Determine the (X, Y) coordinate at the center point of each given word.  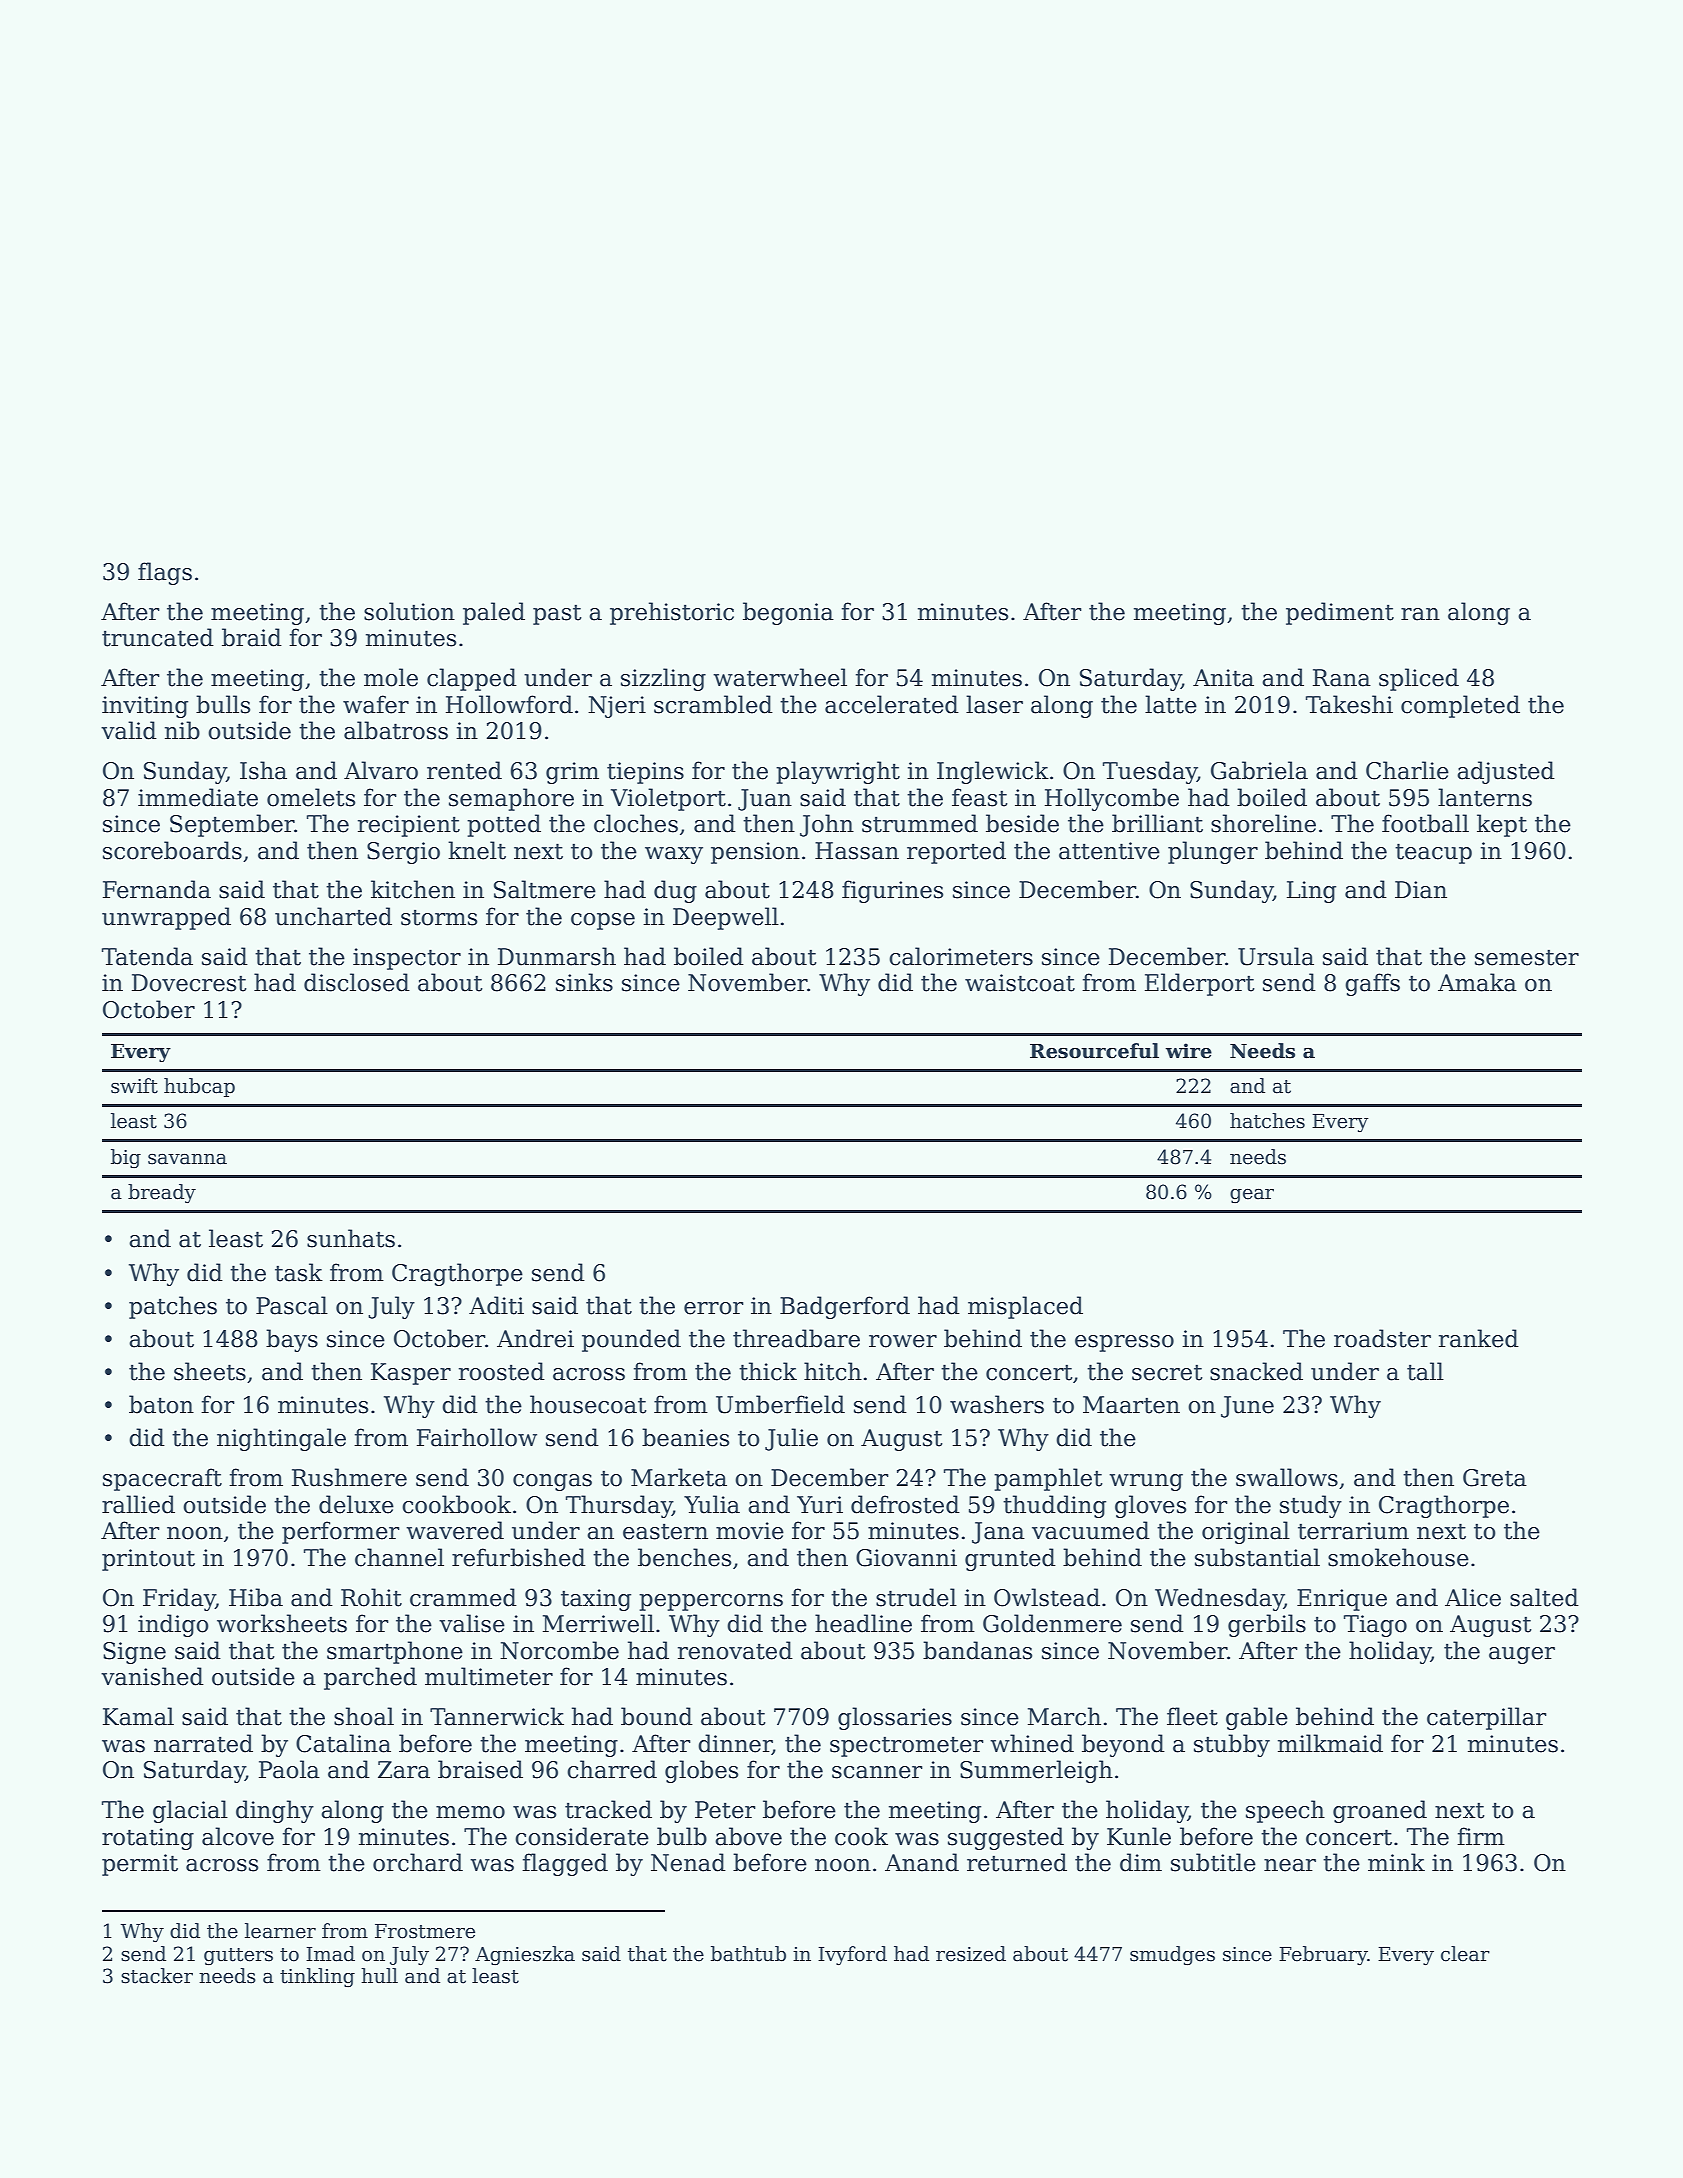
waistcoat (1020, 983)
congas (552, 1482)
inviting (145, 707)
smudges (1172, 1955)
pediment (1340, 613)
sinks (584, 982)
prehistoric (672, 613)
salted (1544, 1597)
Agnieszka (525, 1955)
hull (379, 1976)
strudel (916, 1597)
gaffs (1372, 984)
